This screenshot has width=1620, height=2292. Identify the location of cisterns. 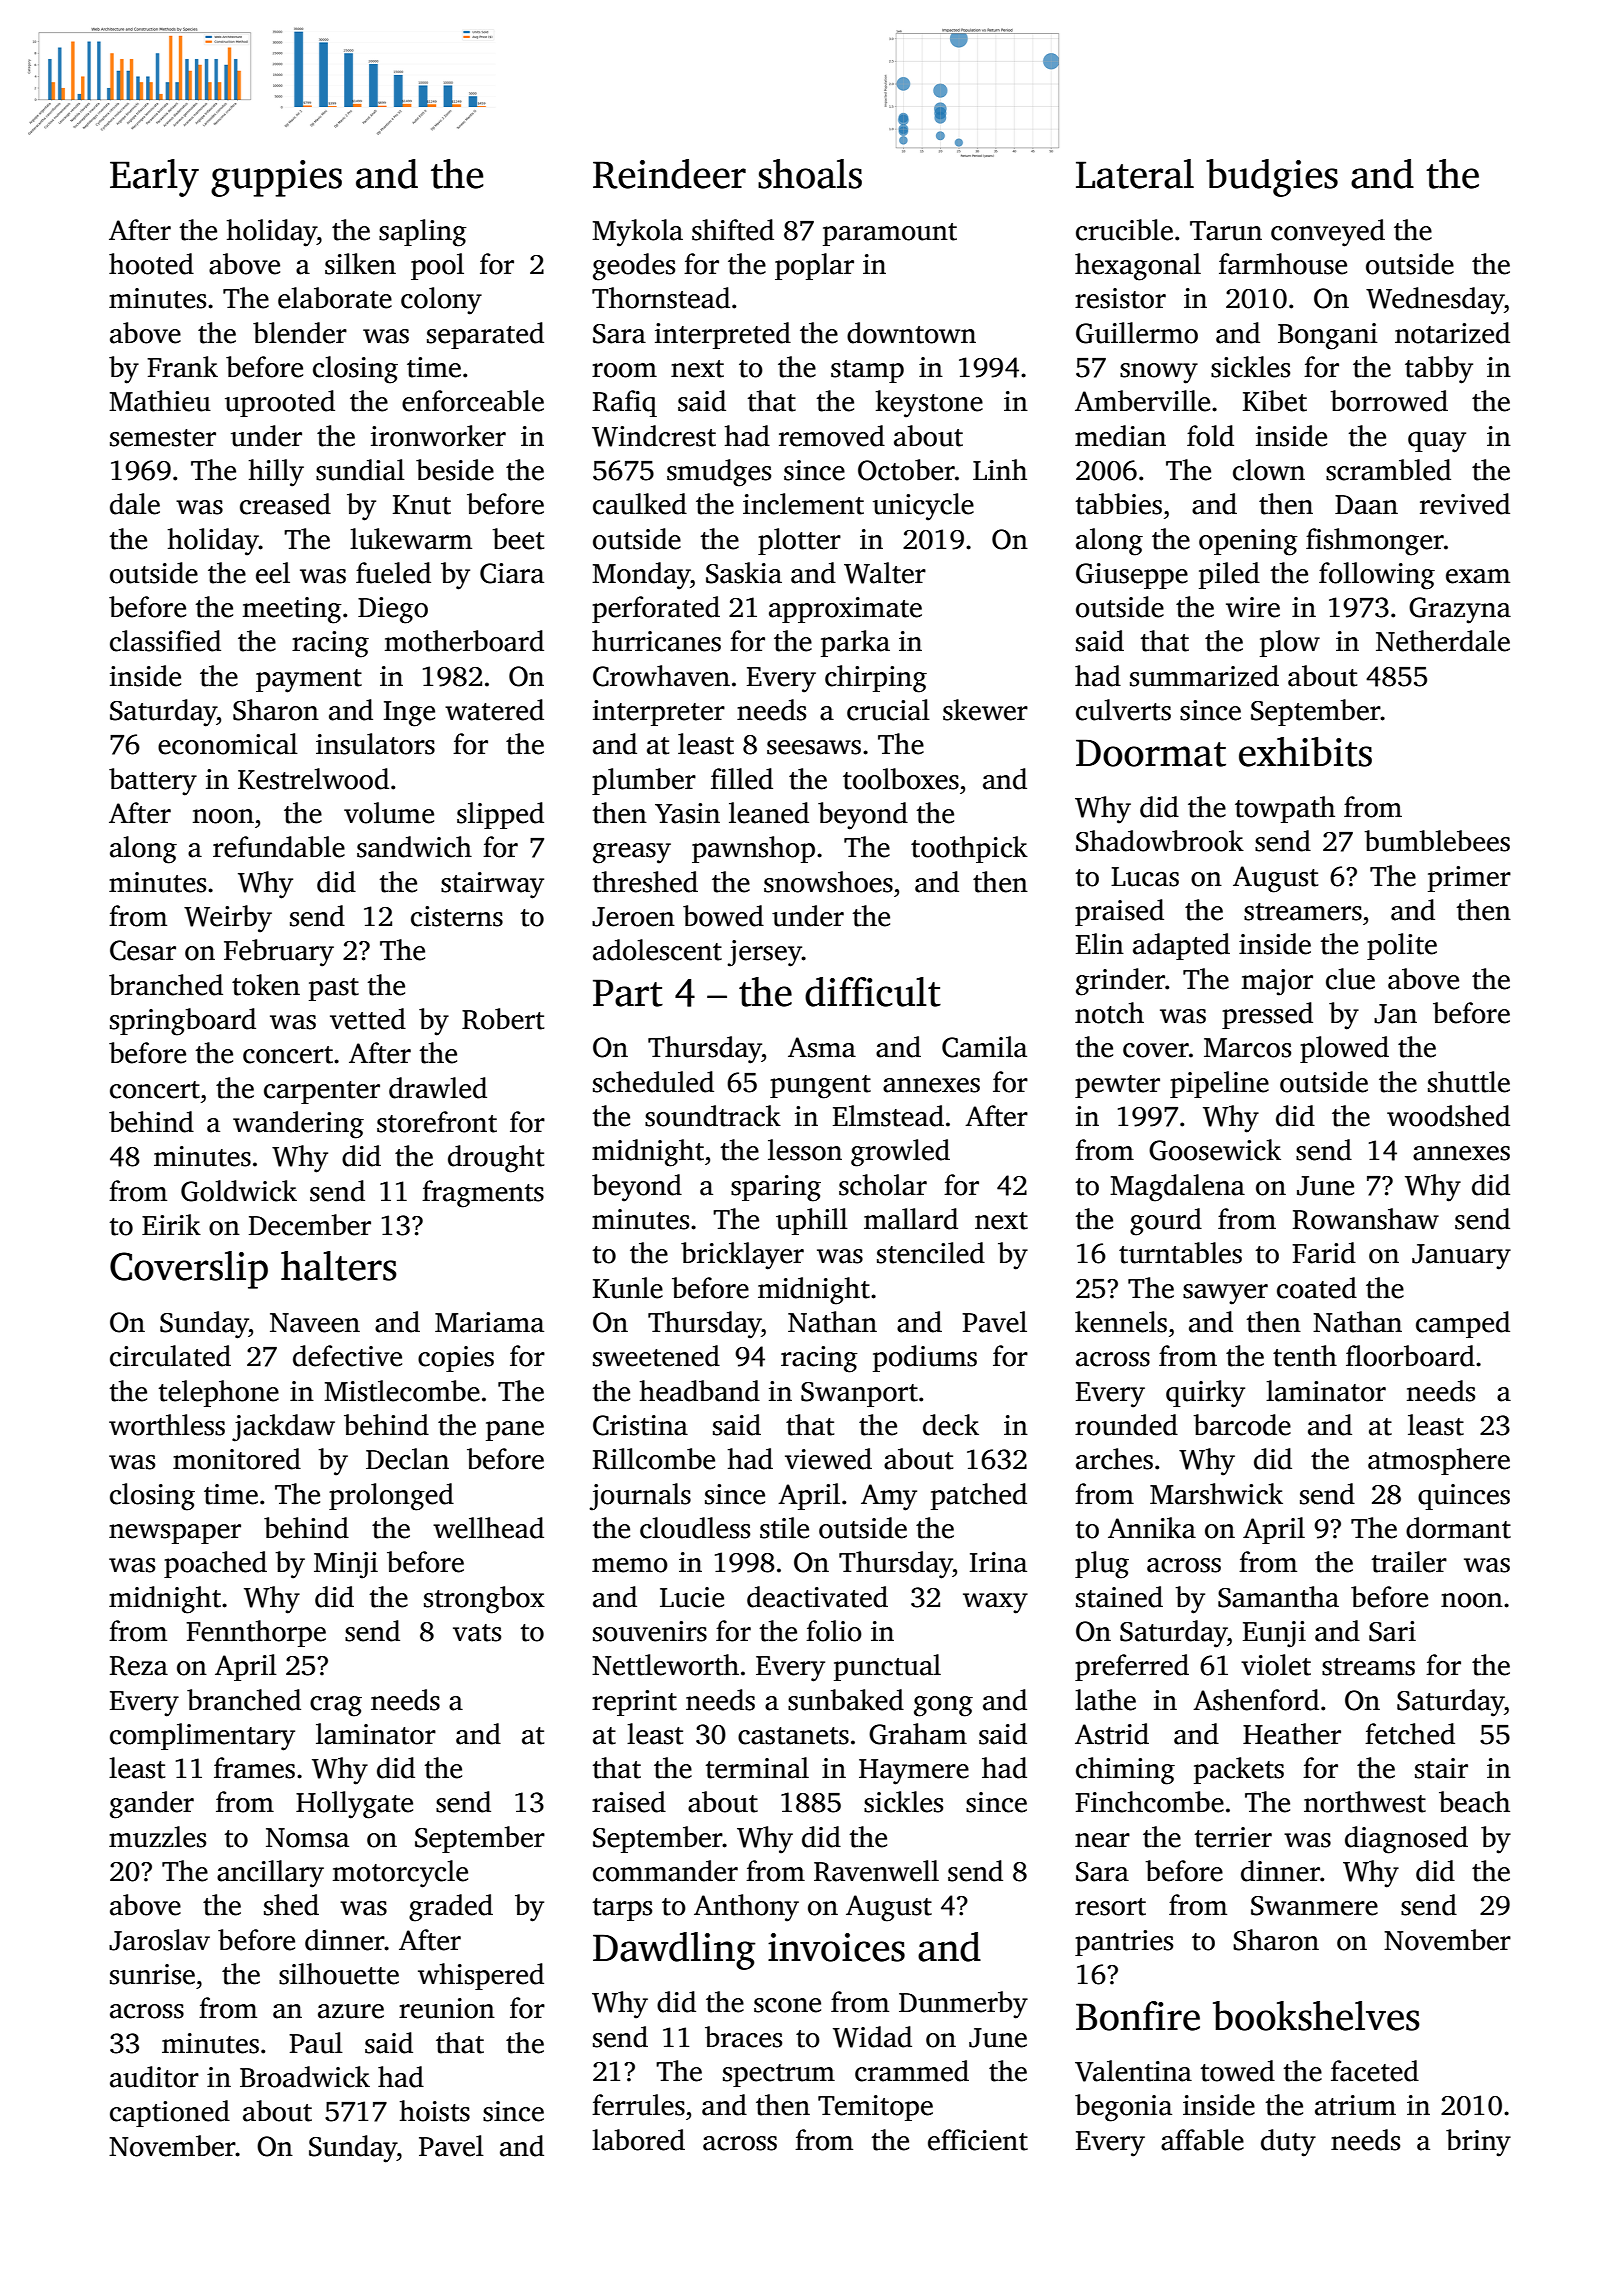
(457, 916).
